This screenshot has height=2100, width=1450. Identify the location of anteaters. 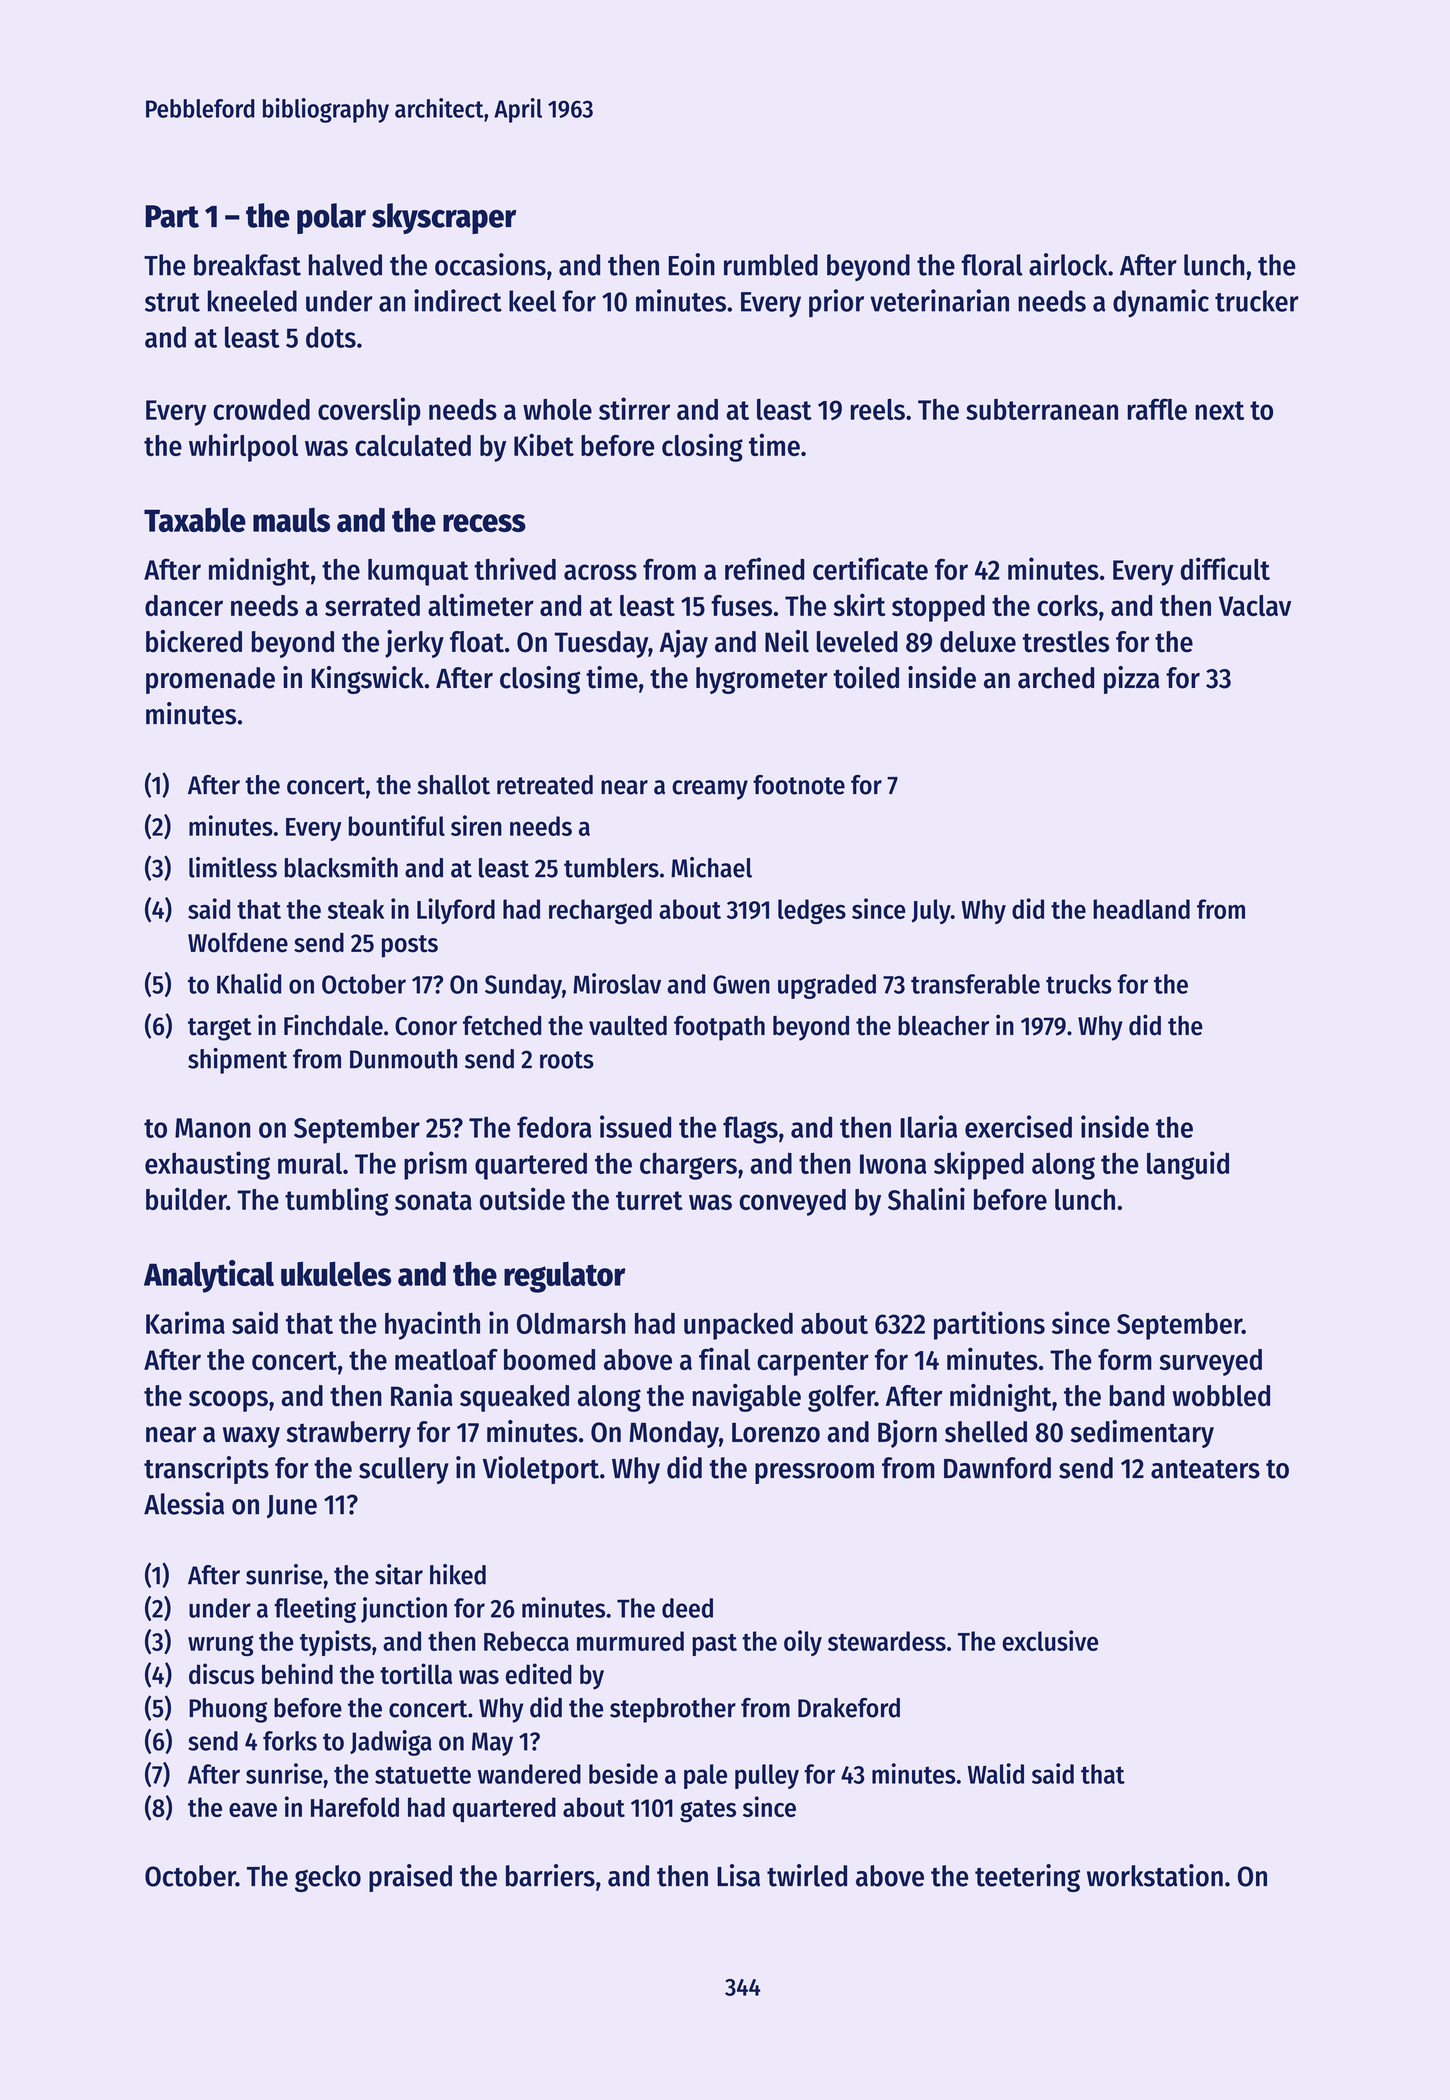
(1205, 1469).
